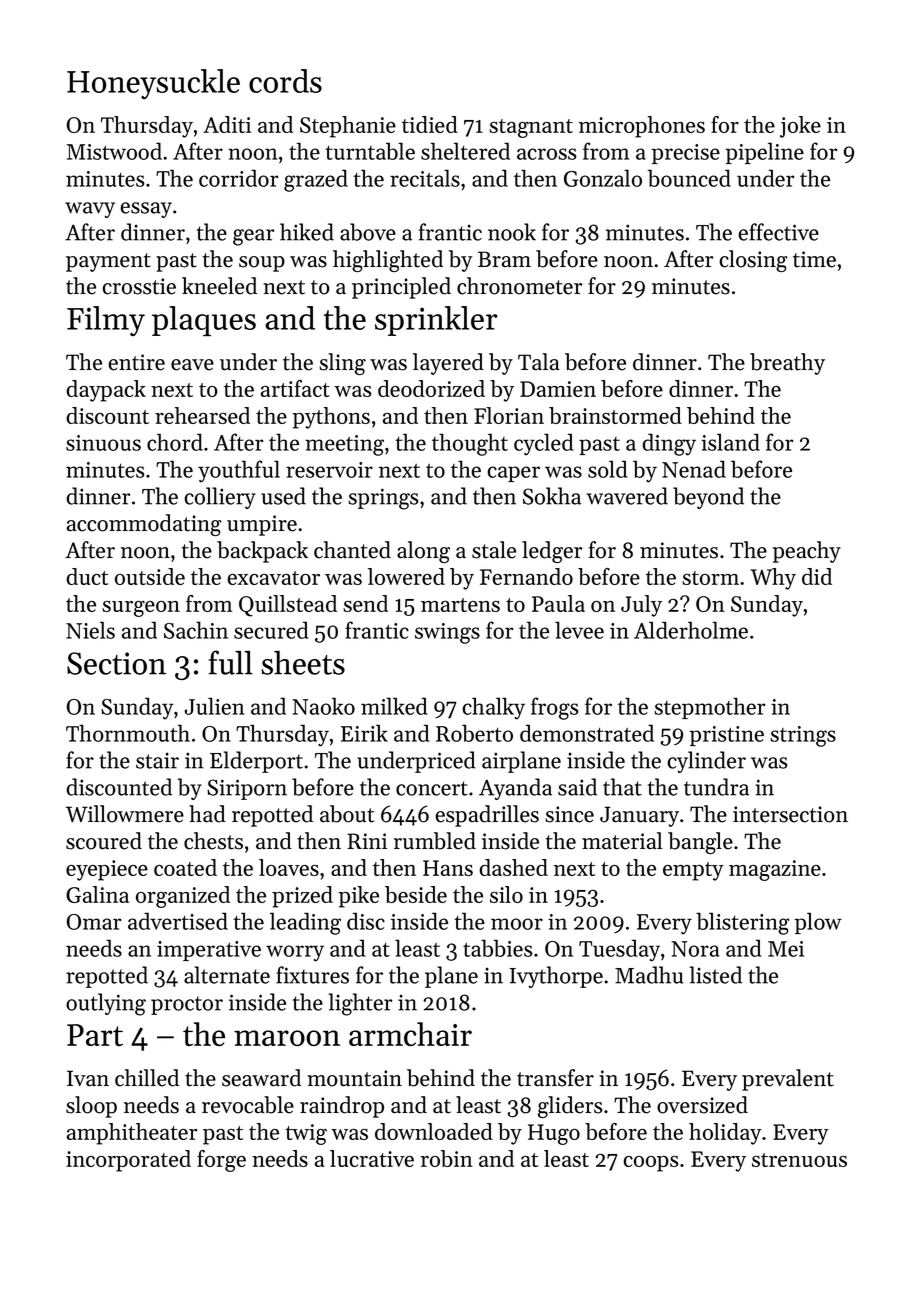  What do you see at coordinates (642, 127) in the page?
I see `microphones` at bounding box center [642, 127].
